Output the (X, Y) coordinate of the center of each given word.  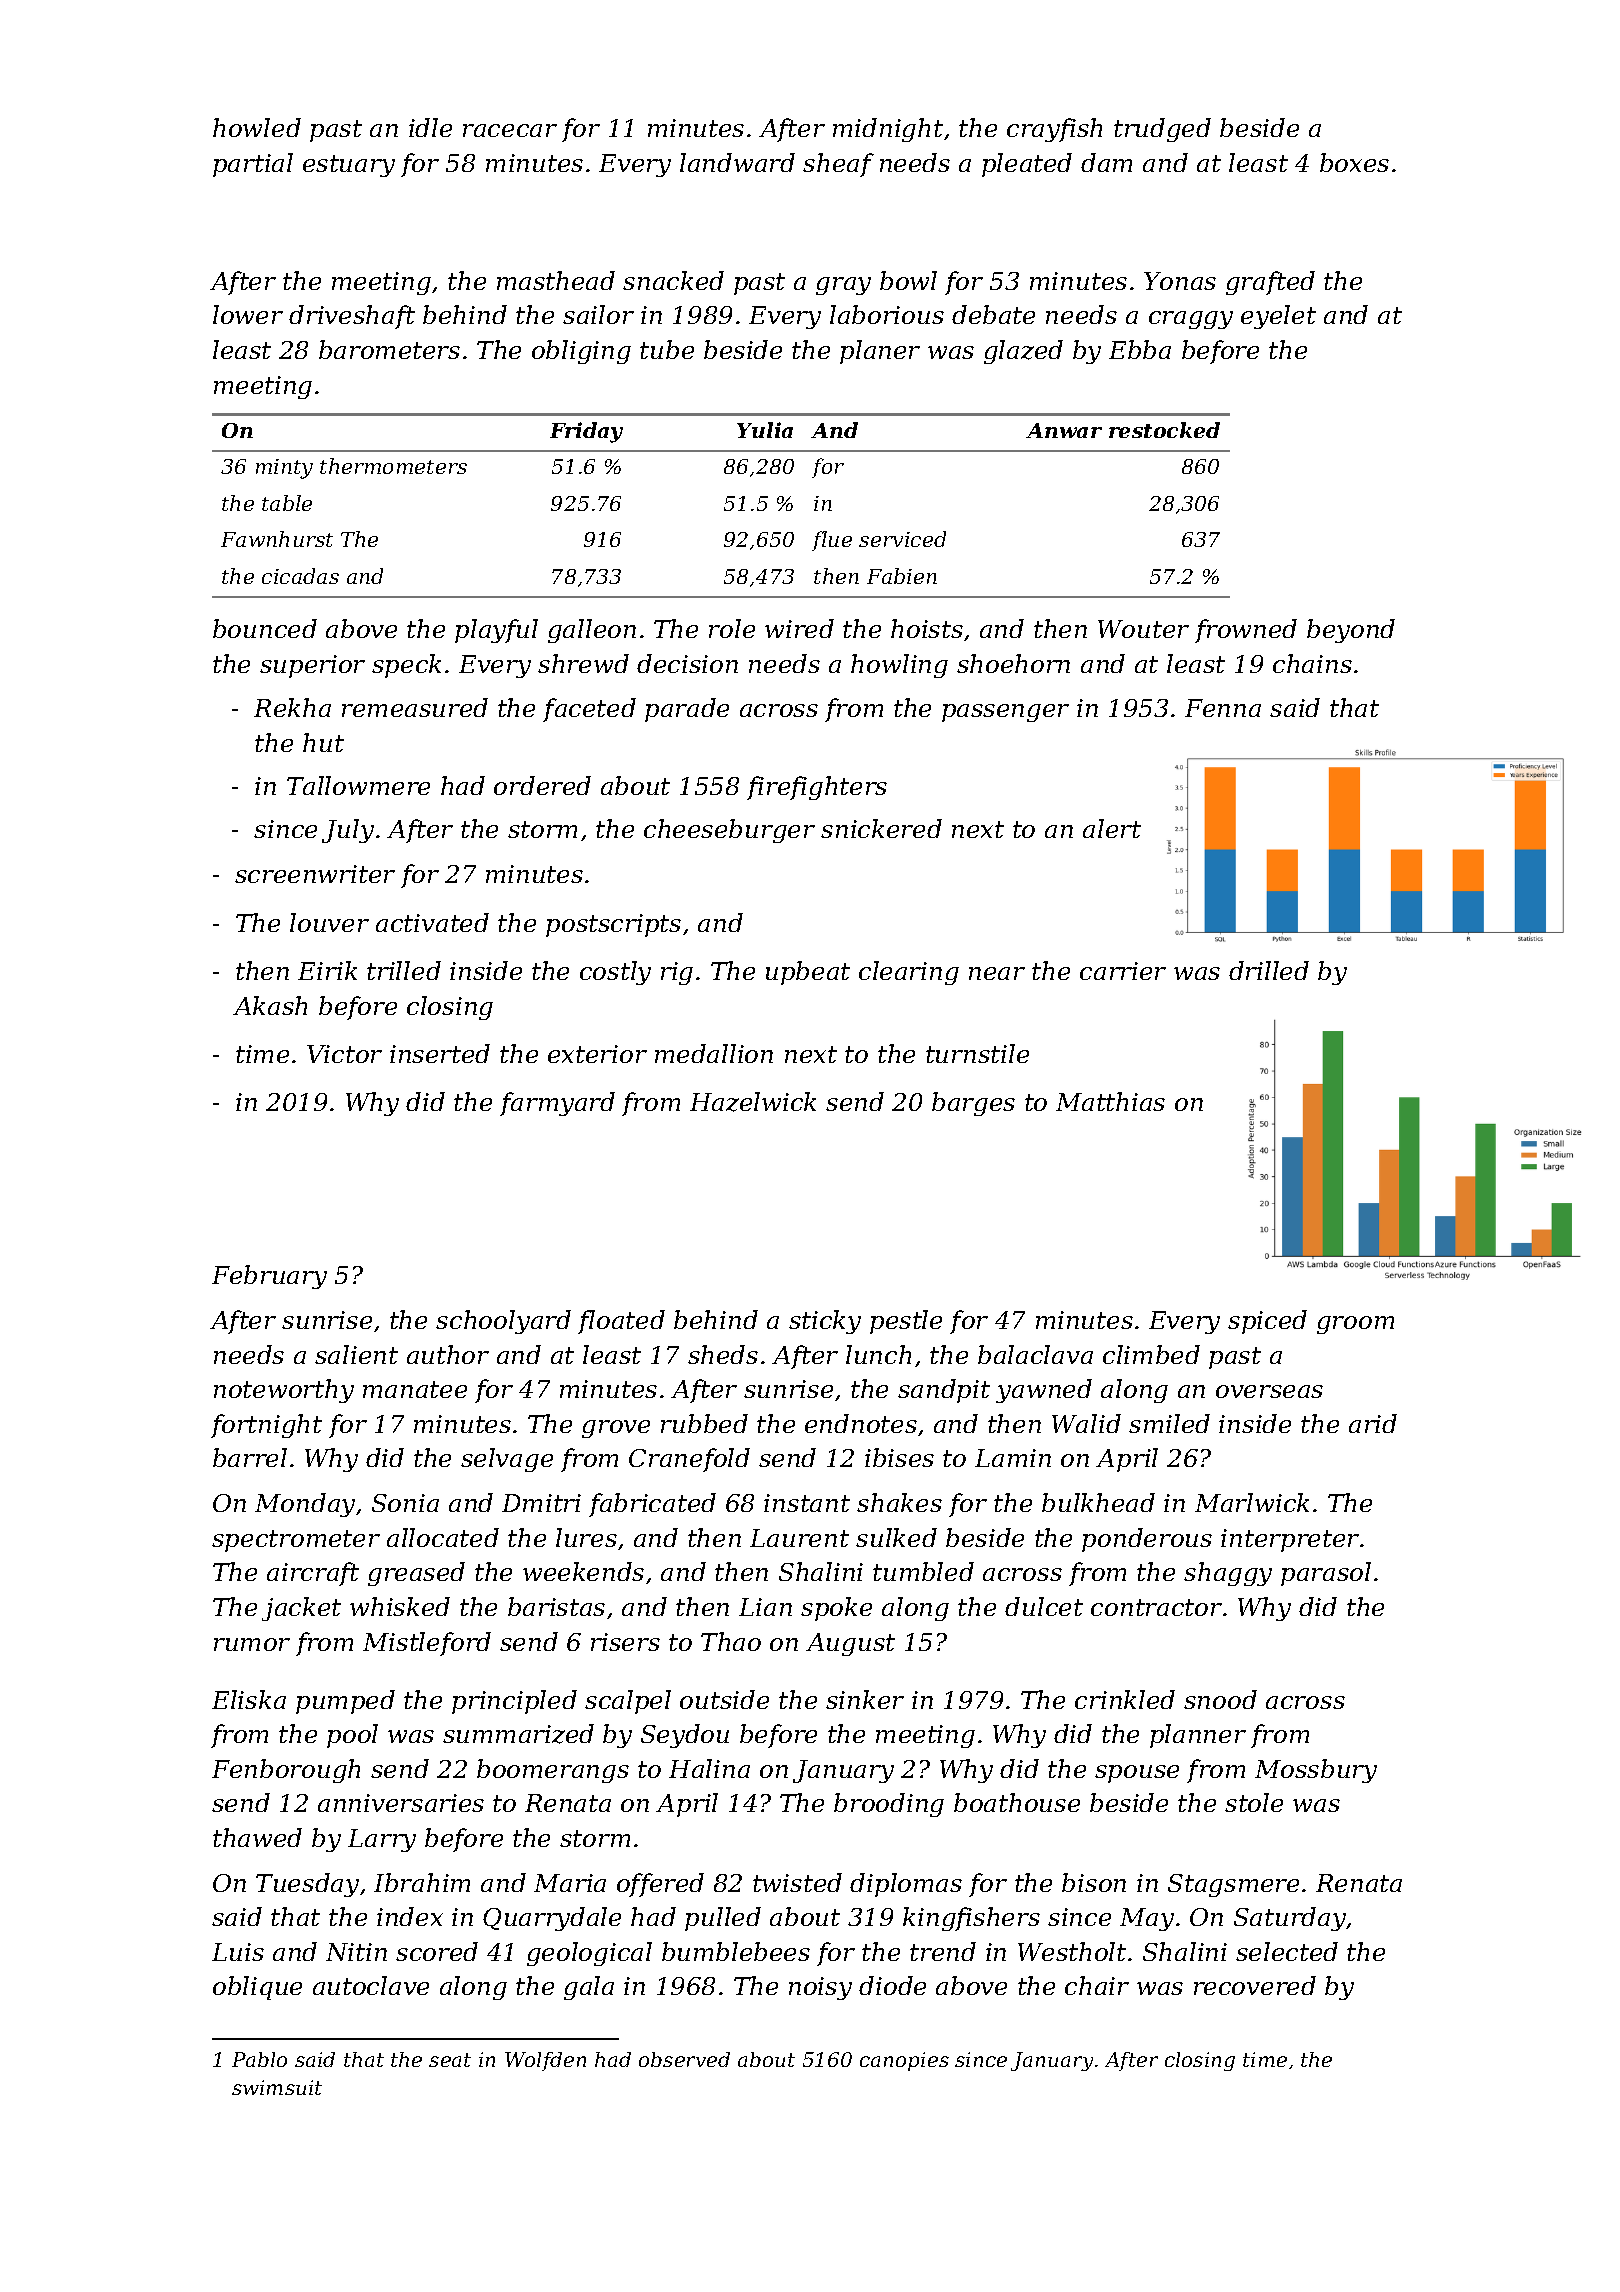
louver (329, 922)
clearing (909, 973)
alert (1112, 828)
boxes (1354, 162)
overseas (1269, 1391)
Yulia (765, 430)
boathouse (1017, 1802)
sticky (825, 1322)
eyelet (1278, 317)
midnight (888, 130)
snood (1220, 1699)
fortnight (266, 1426)
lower (248, 314)
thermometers (393, 466)
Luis (238, 1952)
